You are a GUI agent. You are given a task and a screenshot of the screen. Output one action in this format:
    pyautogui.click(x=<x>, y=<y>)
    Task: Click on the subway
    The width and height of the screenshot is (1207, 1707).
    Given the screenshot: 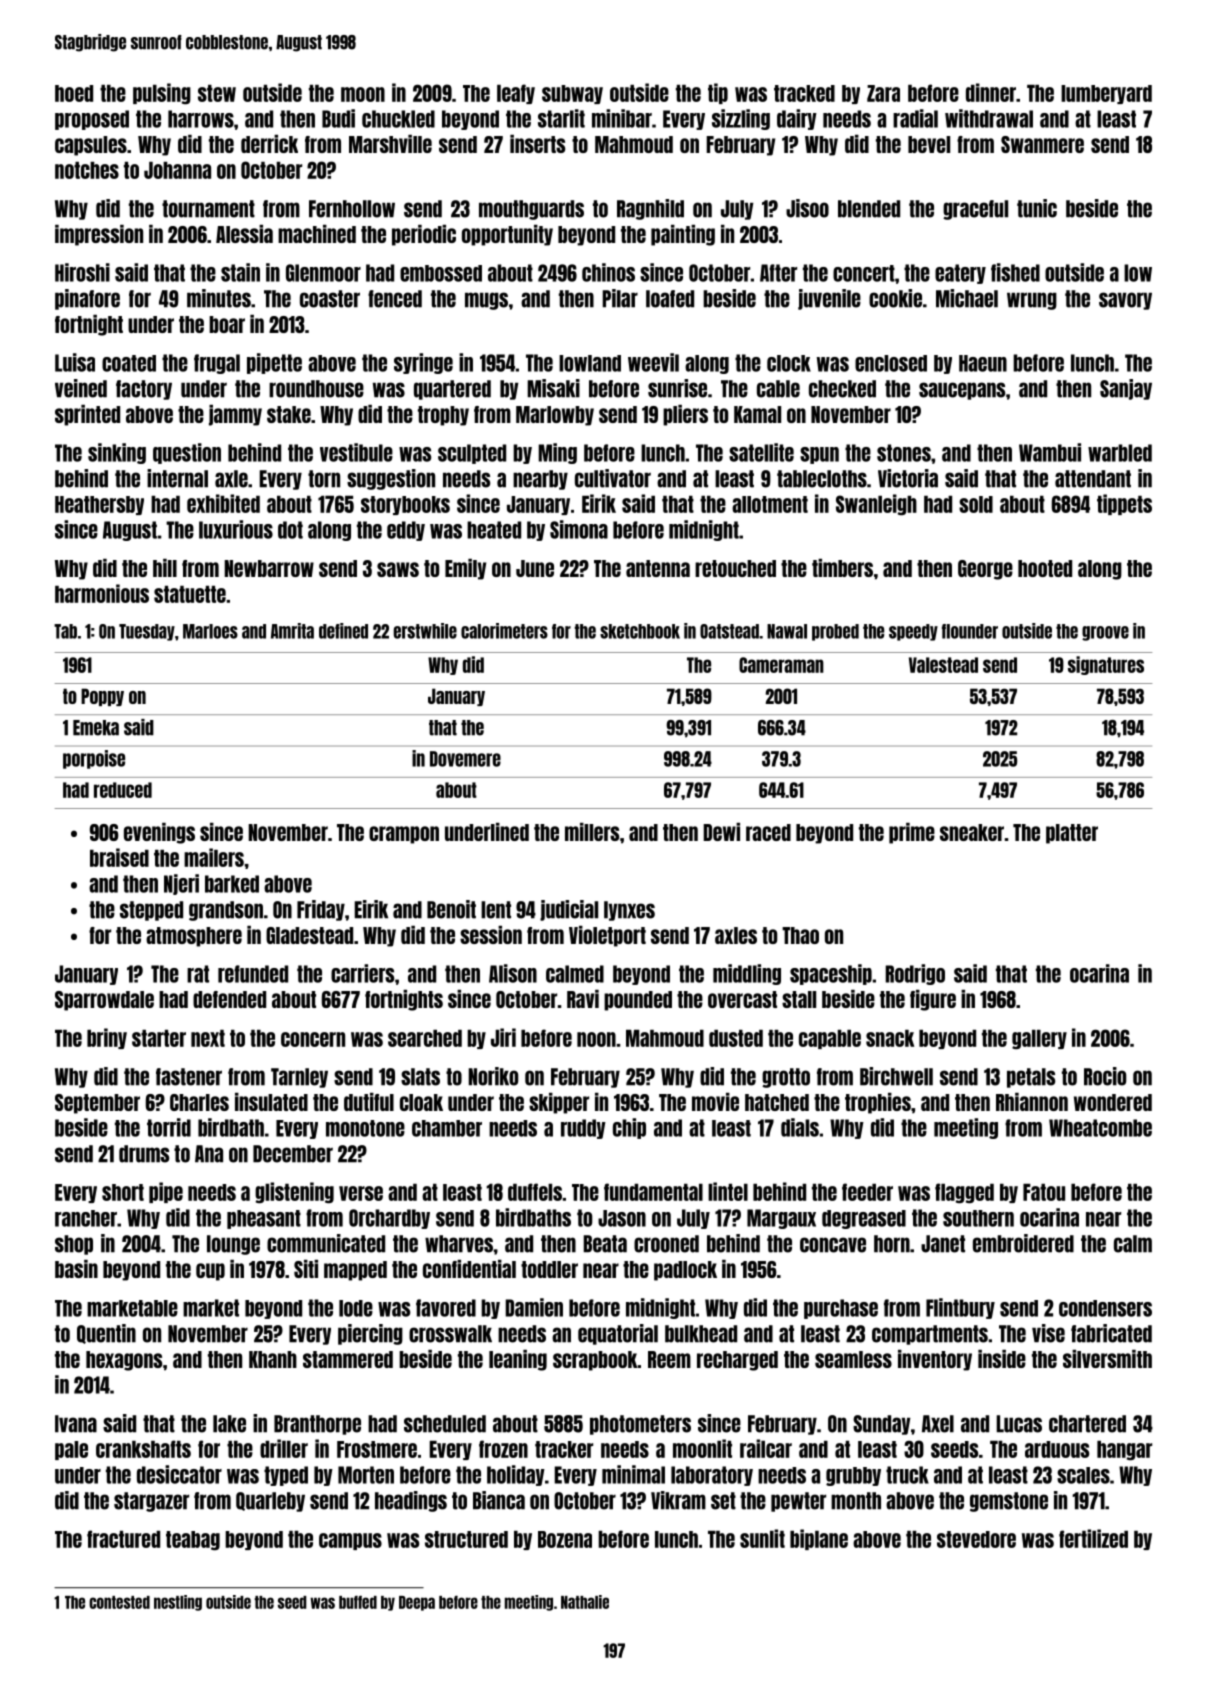 What is the action you would take?
    pyautogui.click(x=572, y=94)
